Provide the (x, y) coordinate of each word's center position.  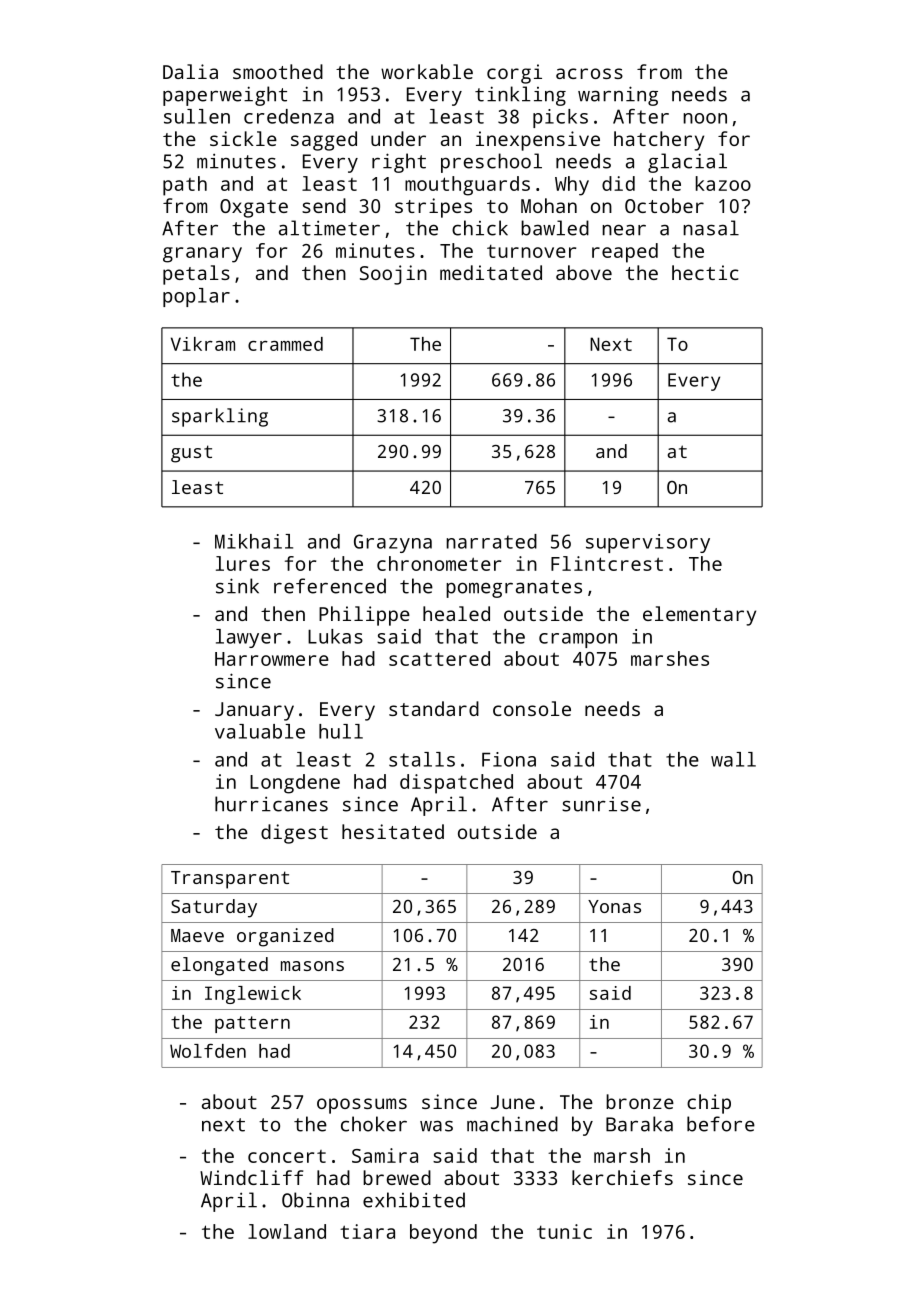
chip (709, 1104)
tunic (564, 1231)
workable (427, 71)
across (589, 73)
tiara (367, 1231)
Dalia (190, 71)
